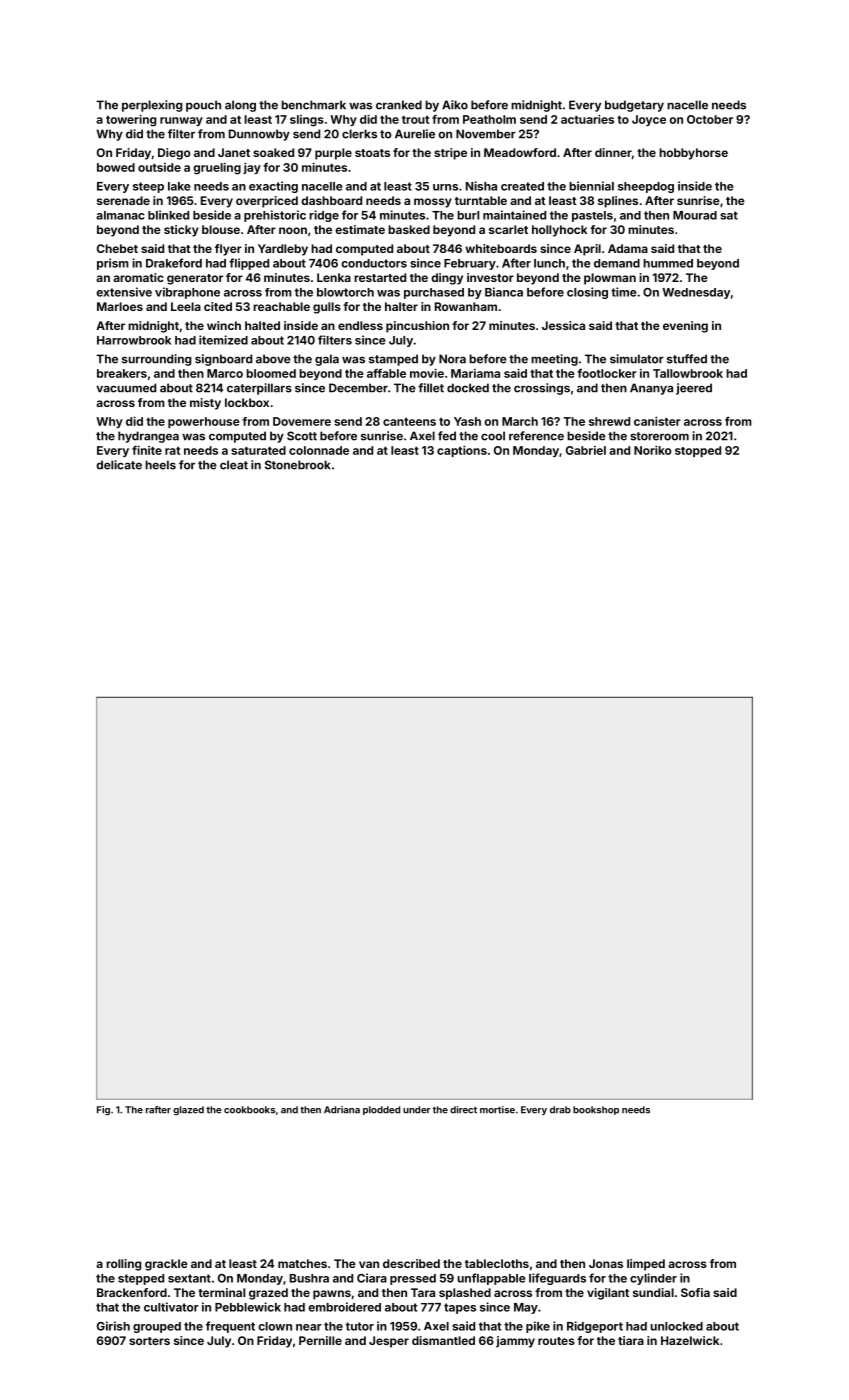  What do you see at coordinates (596, 1110) in the screenshot?
I see `bookshop` at bounding box center [596, 1110].
